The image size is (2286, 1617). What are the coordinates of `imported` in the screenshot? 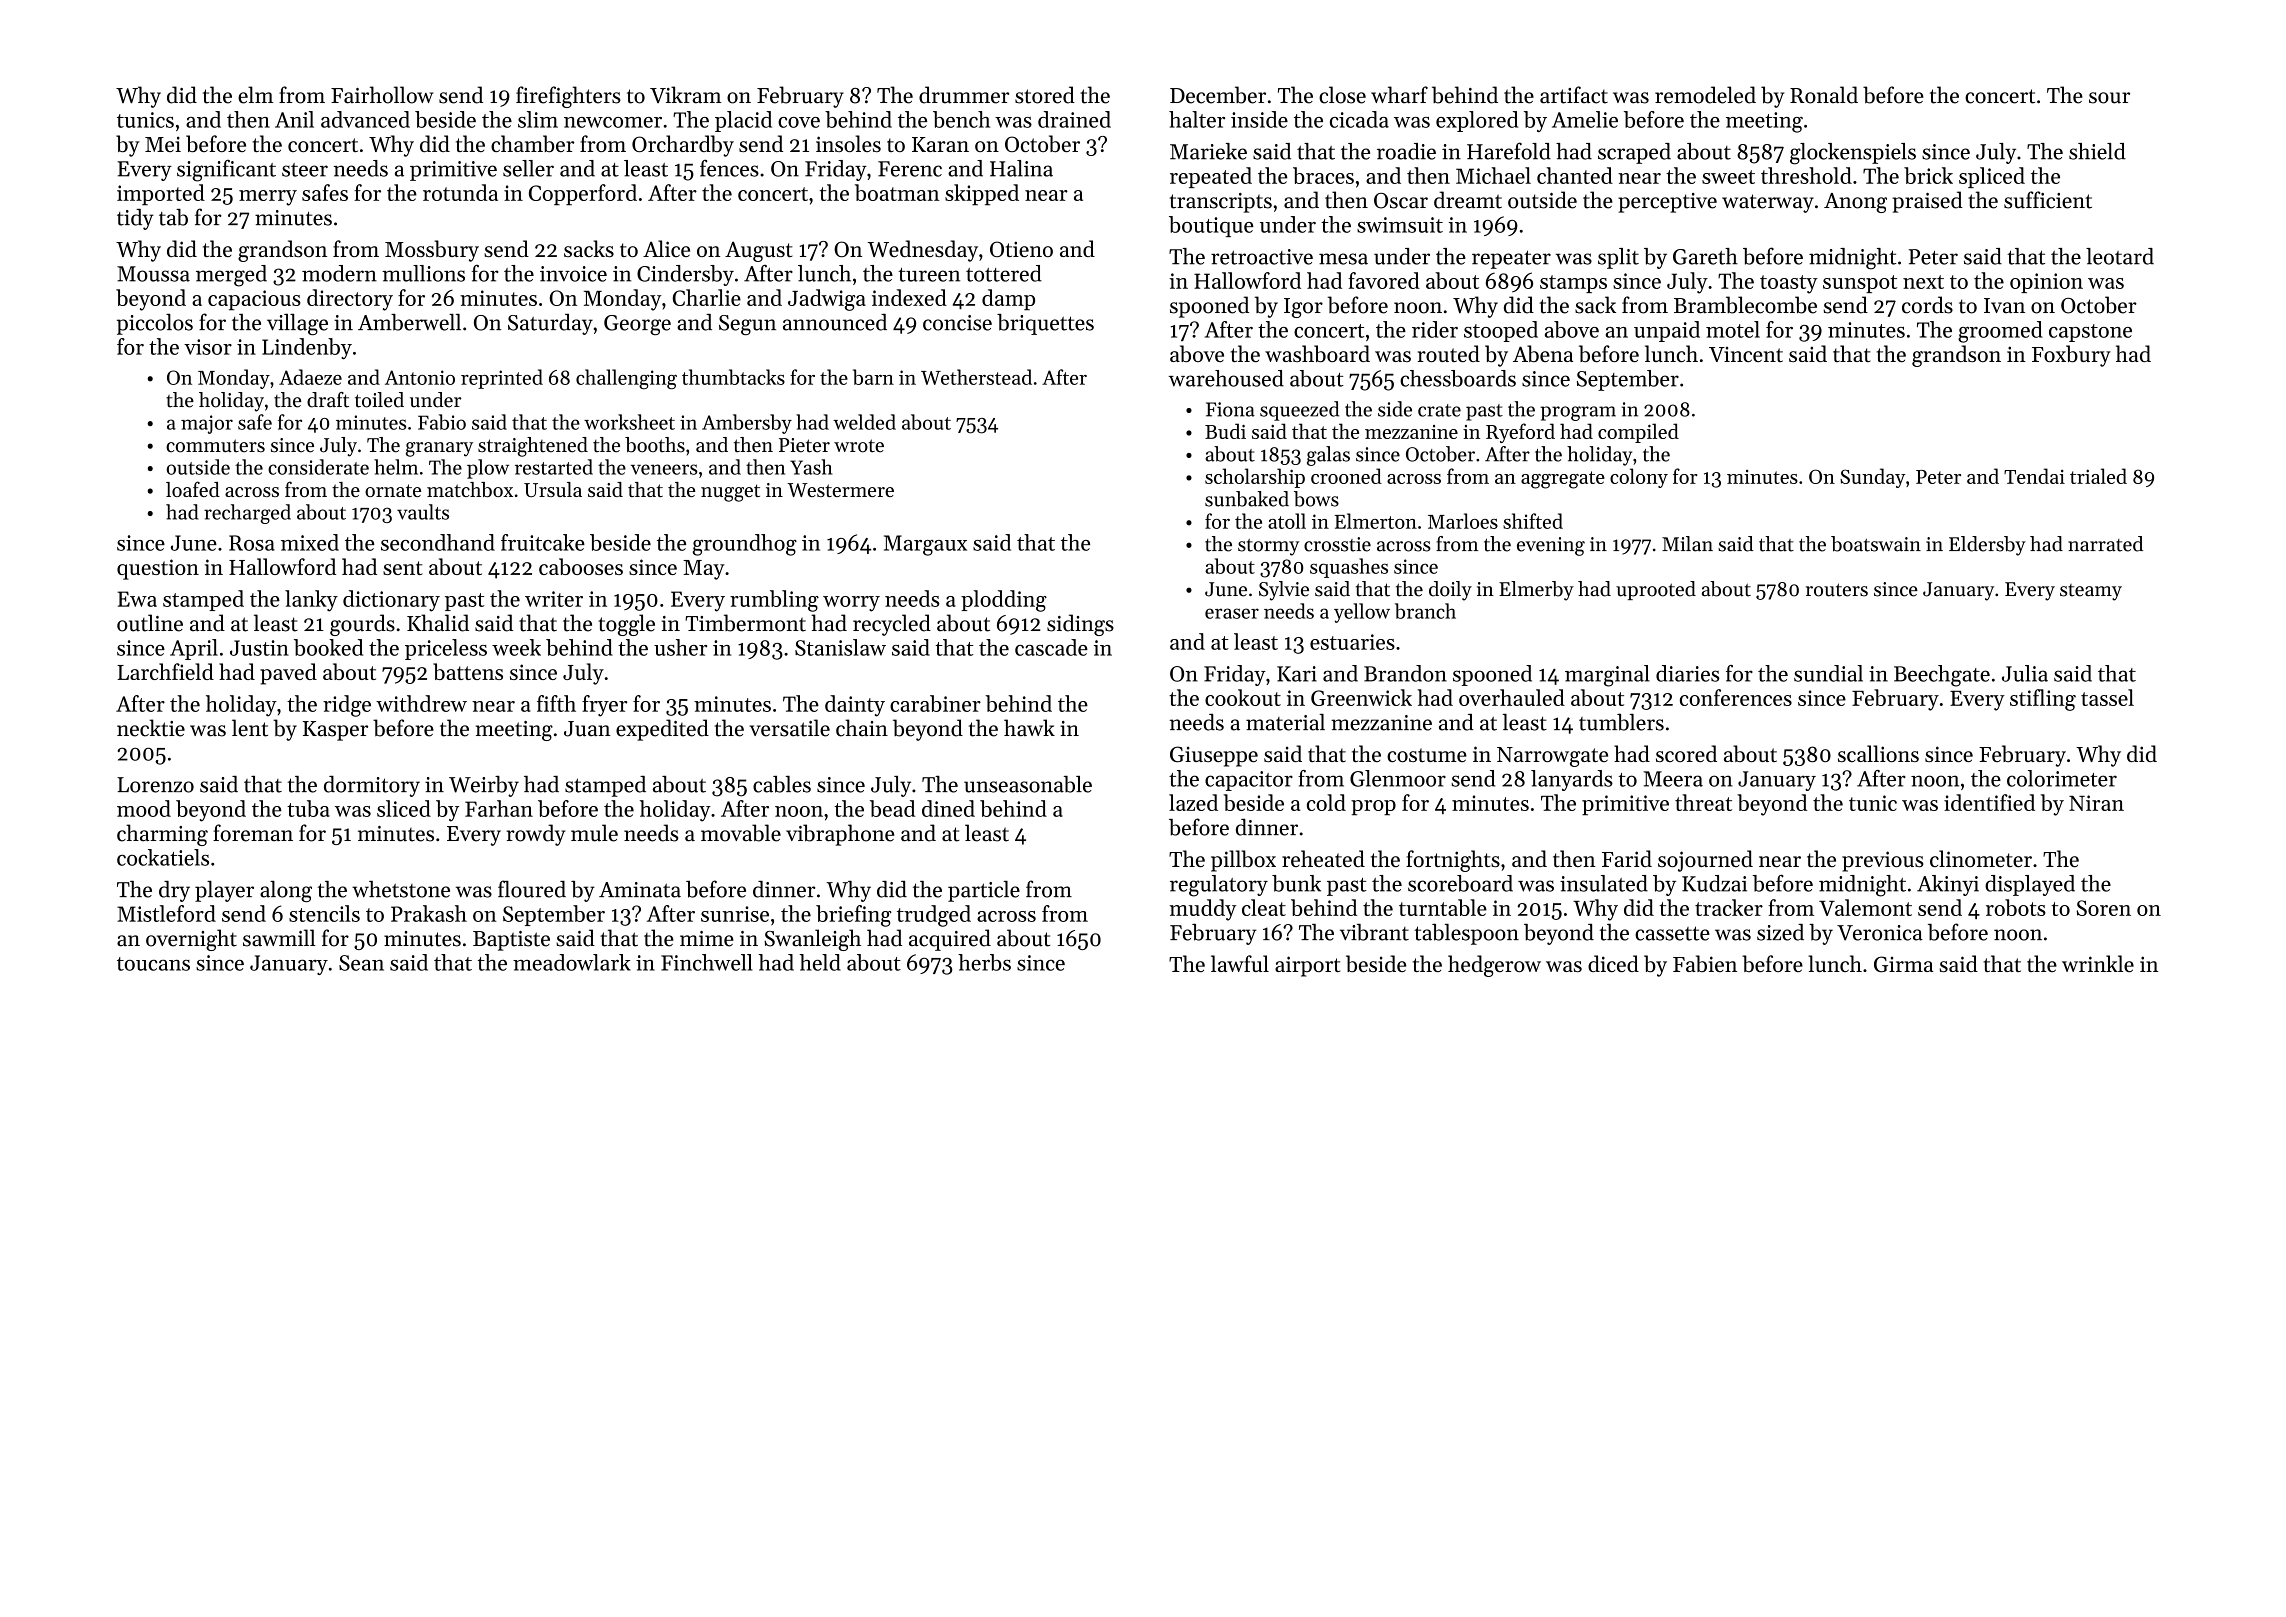 It's located at (161, 194).
